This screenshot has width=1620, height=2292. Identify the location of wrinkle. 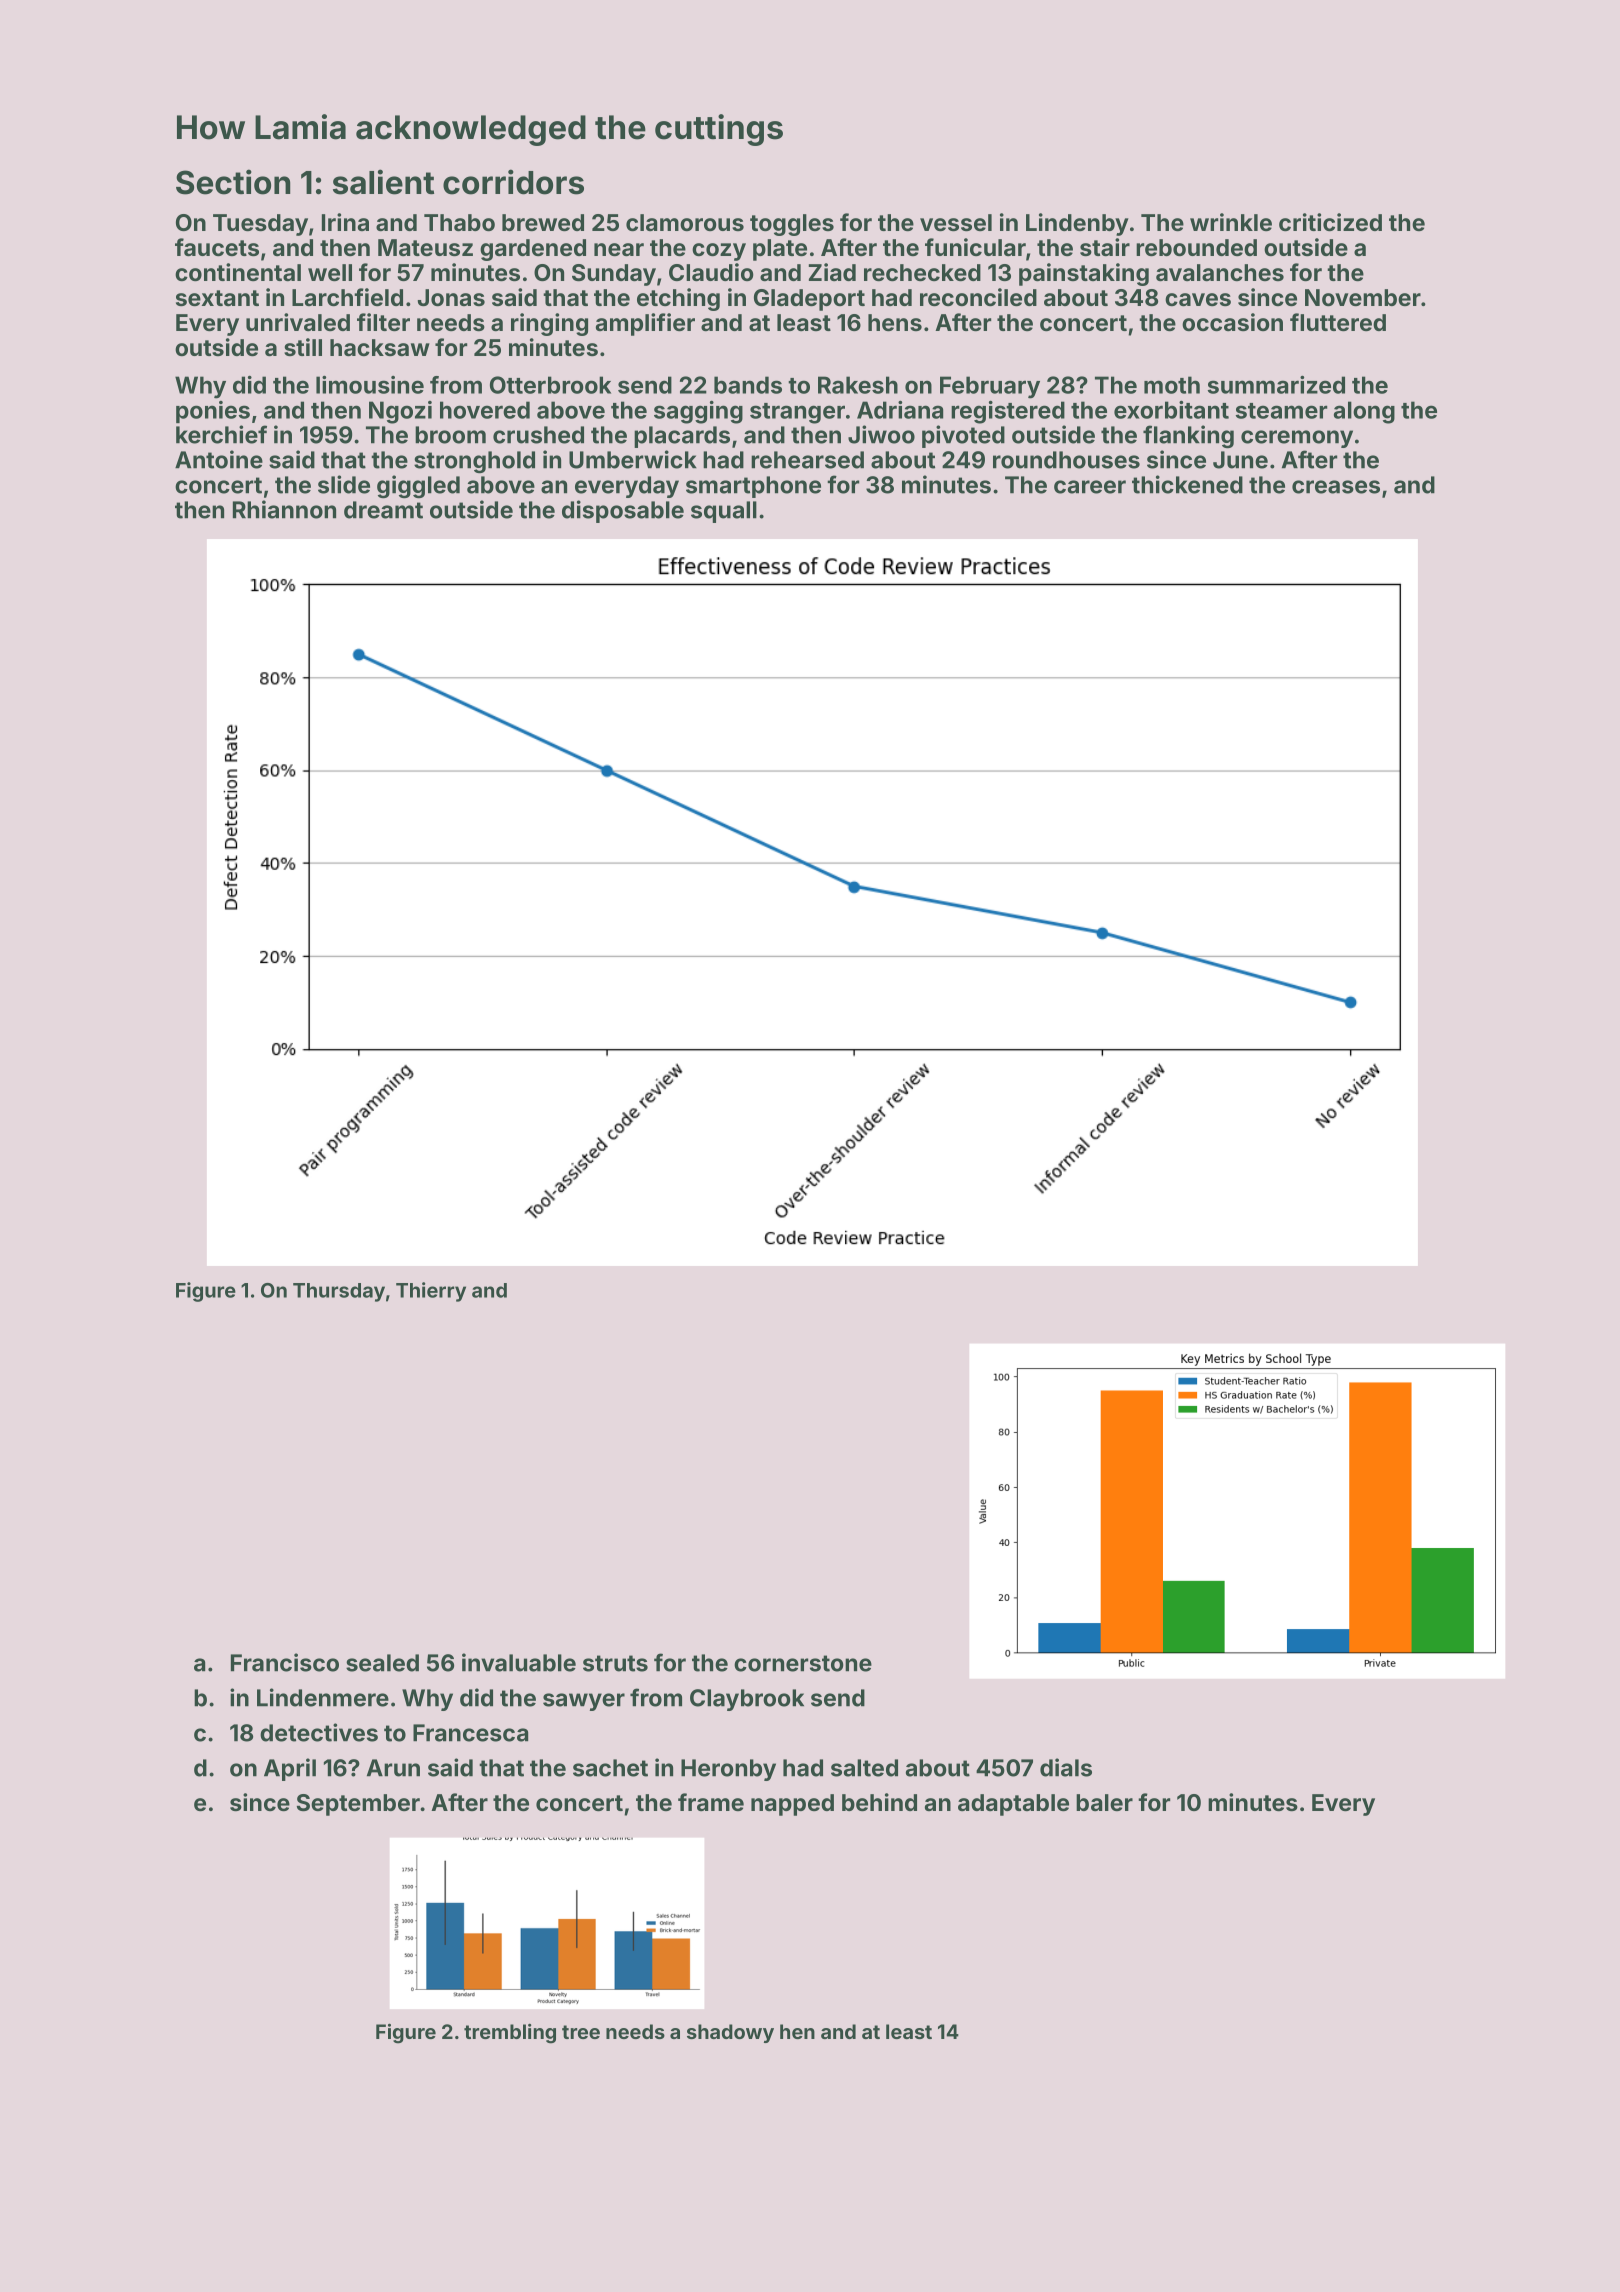
(1231, 222).
